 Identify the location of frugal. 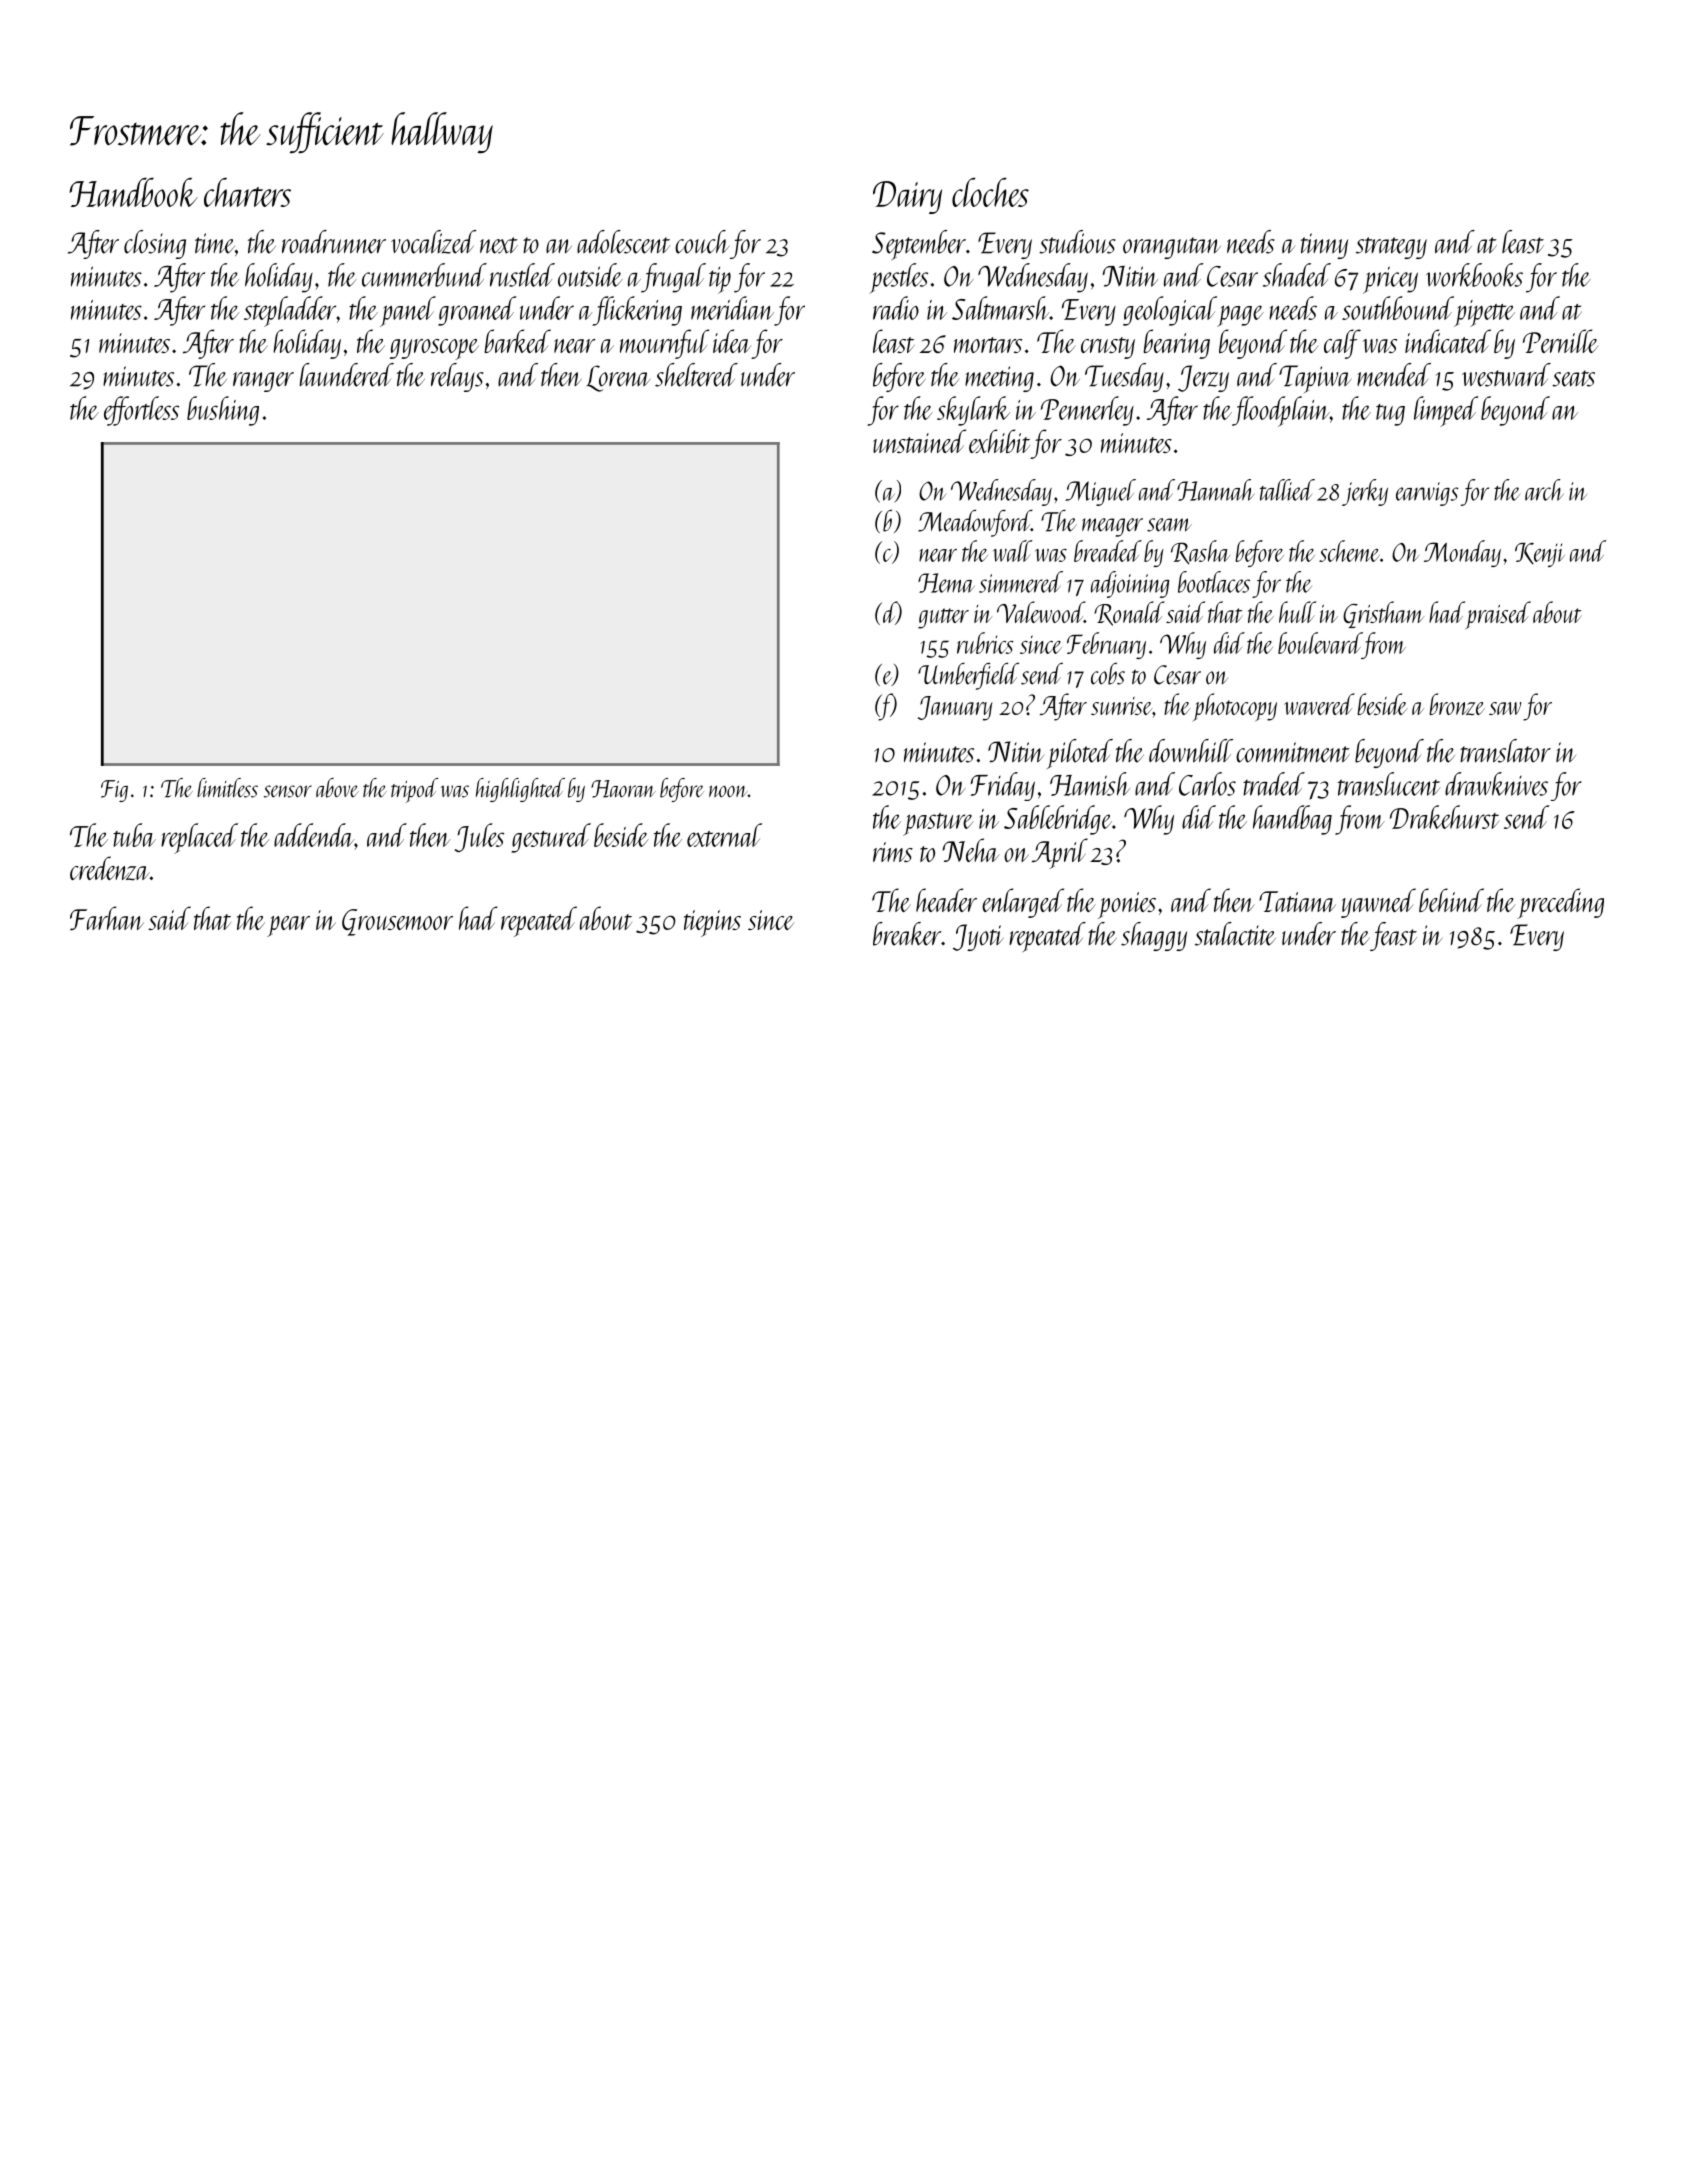
(673, 278).
